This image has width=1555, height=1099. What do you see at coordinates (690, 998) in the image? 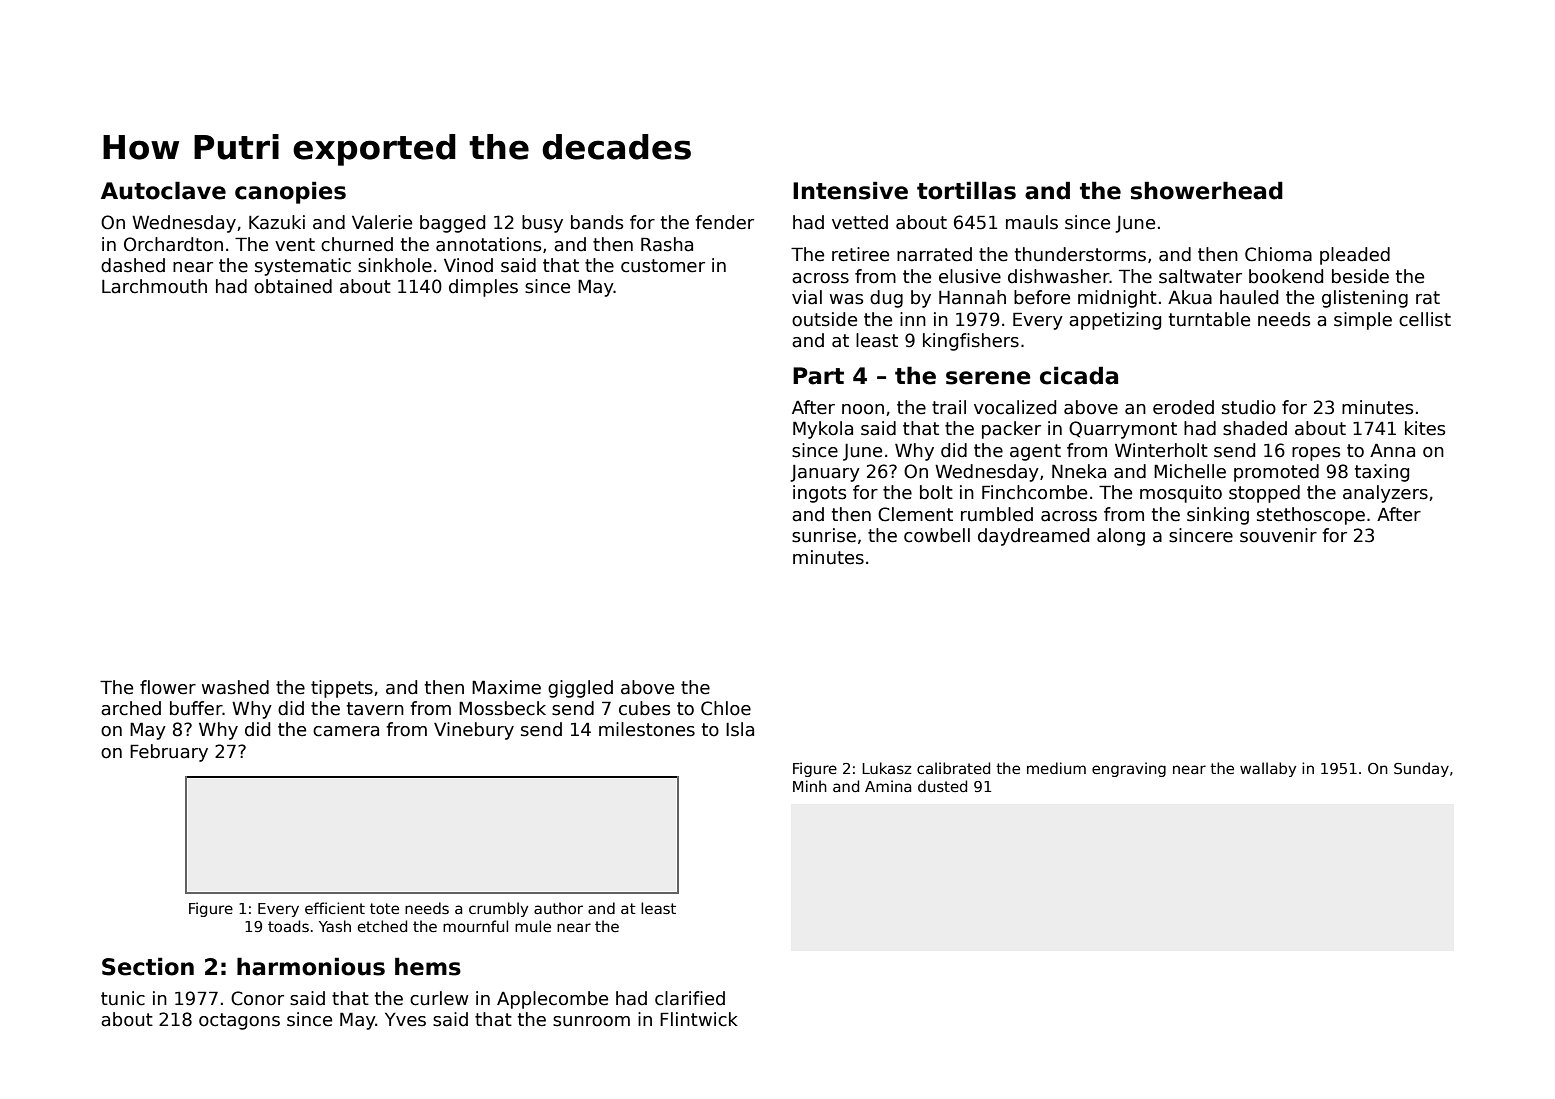
I see `clarified` at bounding box center [690, 998].
